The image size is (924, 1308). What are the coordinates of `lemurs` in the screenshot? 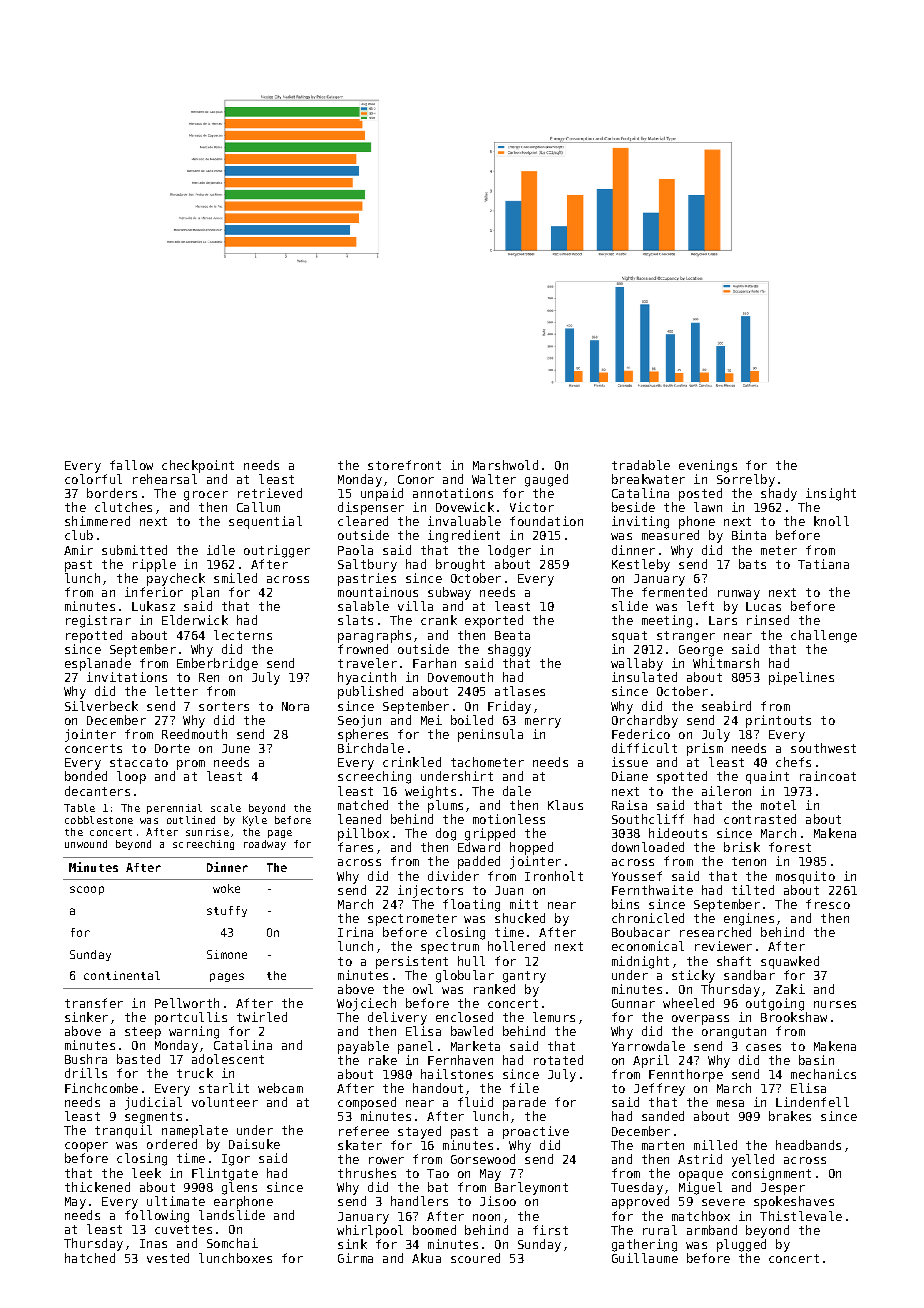 It's located at (554, 1017).
